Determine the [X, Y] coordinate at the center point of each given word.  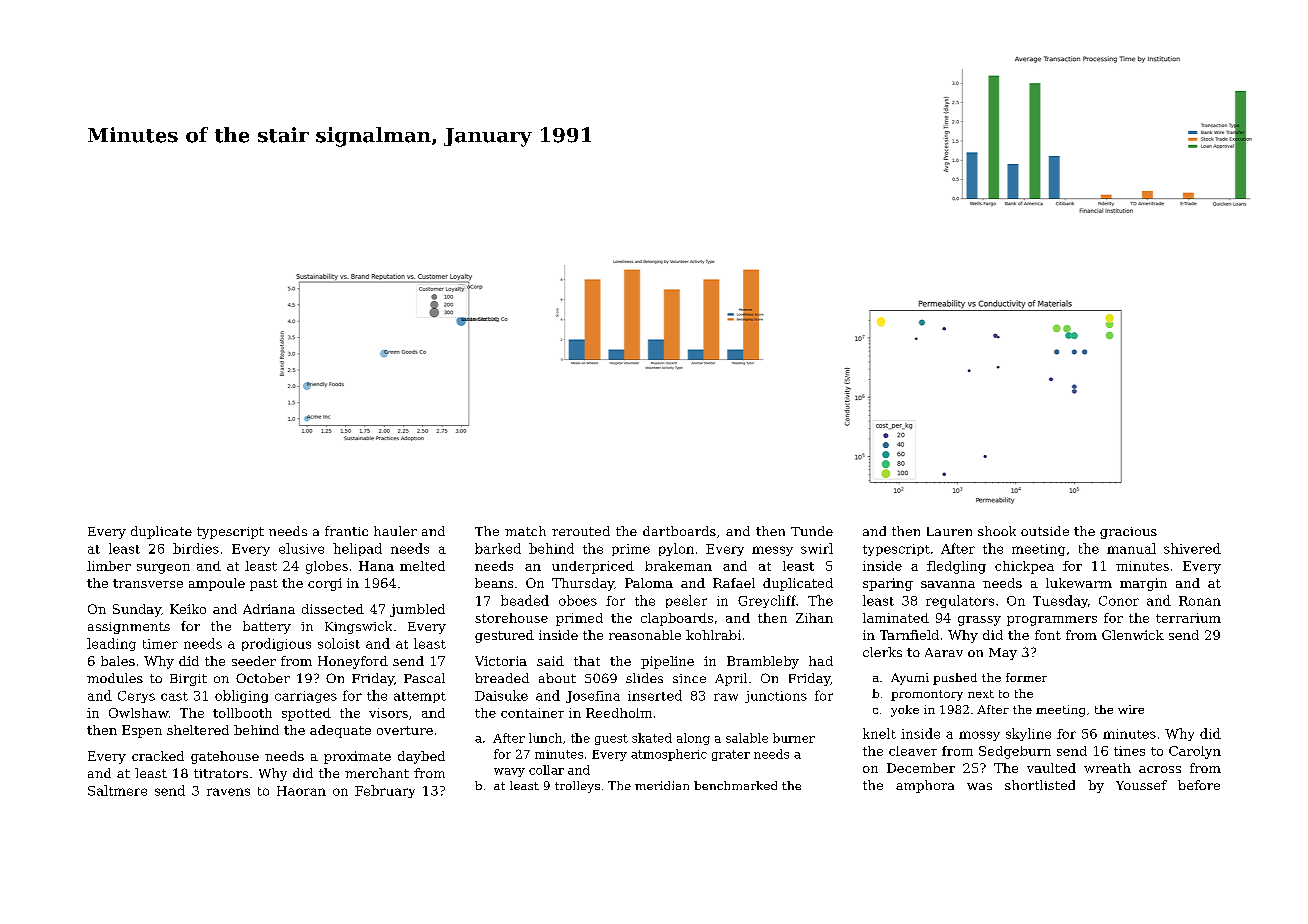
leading [111, 644]
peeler [686, 601]
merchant [377, 773]
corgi [325, 584]
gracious [1128, 533]
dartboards [679, 531]
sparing [888, 584]
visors [388, 713]
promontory [927, 695]
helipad [357, 549]
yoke [905, 711]
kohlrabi [713, 635]
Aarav [944, 652]
